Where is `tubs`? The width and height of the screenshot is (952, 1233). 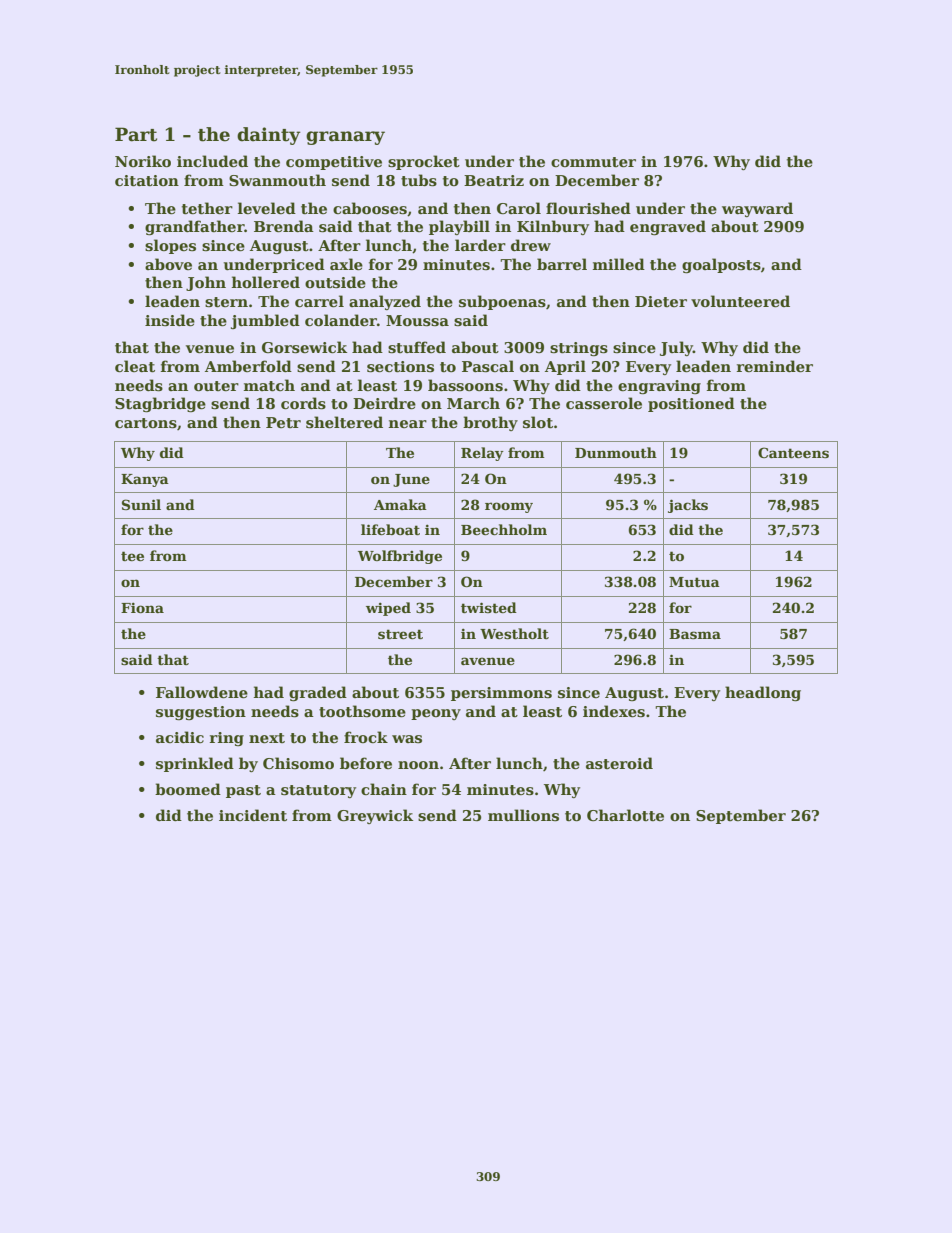 tubs is located at coordinates (419, 180).
